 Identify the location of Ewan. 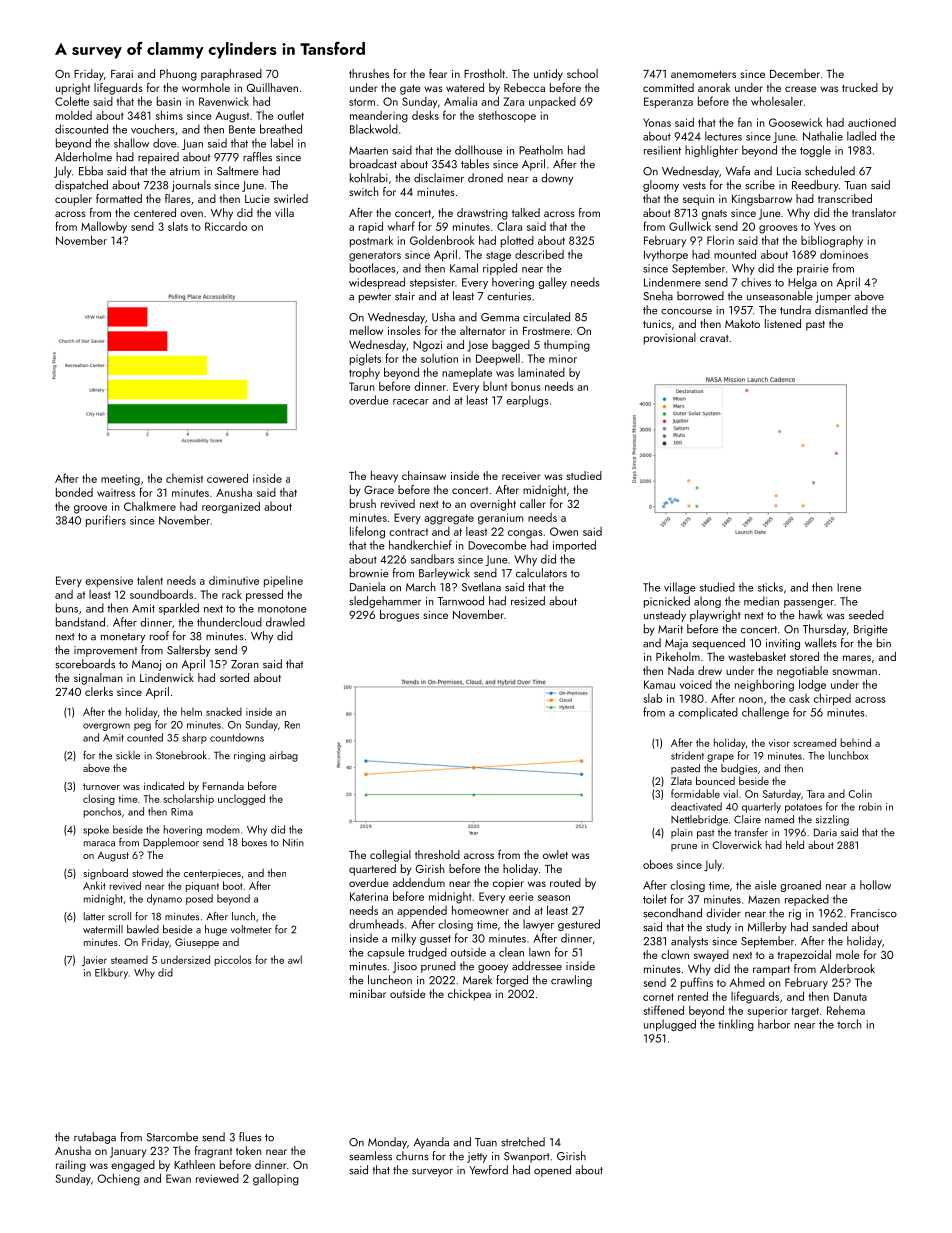
(178, 1178).
